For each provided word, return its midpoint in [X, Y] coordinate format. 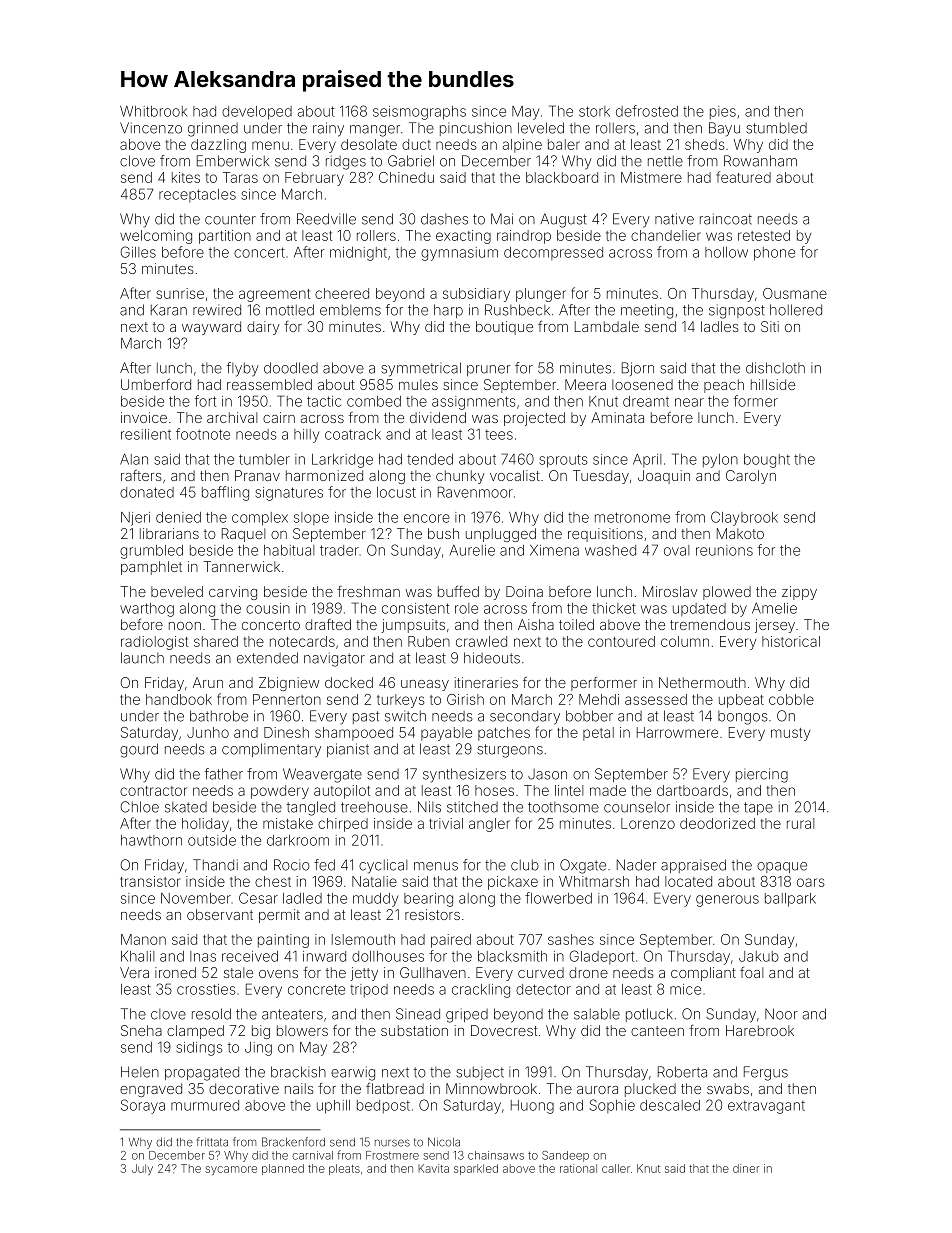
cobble [791, 699]
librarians [169, 533]
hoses [494, 790]
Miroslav [670, 591]
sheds [705, 144]
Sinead [418, 1014]
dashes [444, 219]
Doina [524, 591]
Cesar [258, 898]
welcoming [156, 237]
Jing [258, 1049]
